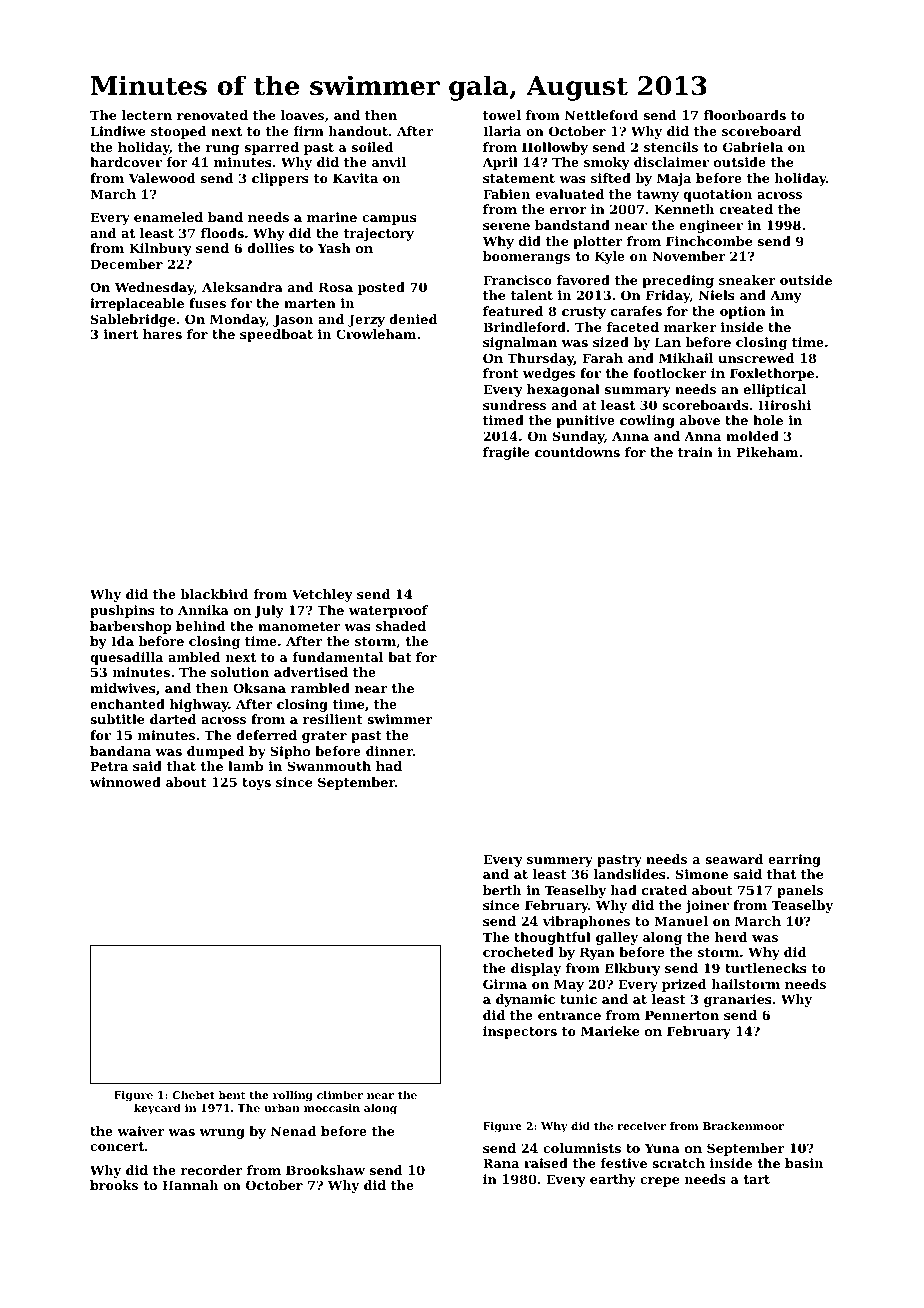 The image size is (924, 1308). What do you see at coordinates (376, 334) in the screenshot?
I see `Crowleham` at bounding box center [376, 334].
